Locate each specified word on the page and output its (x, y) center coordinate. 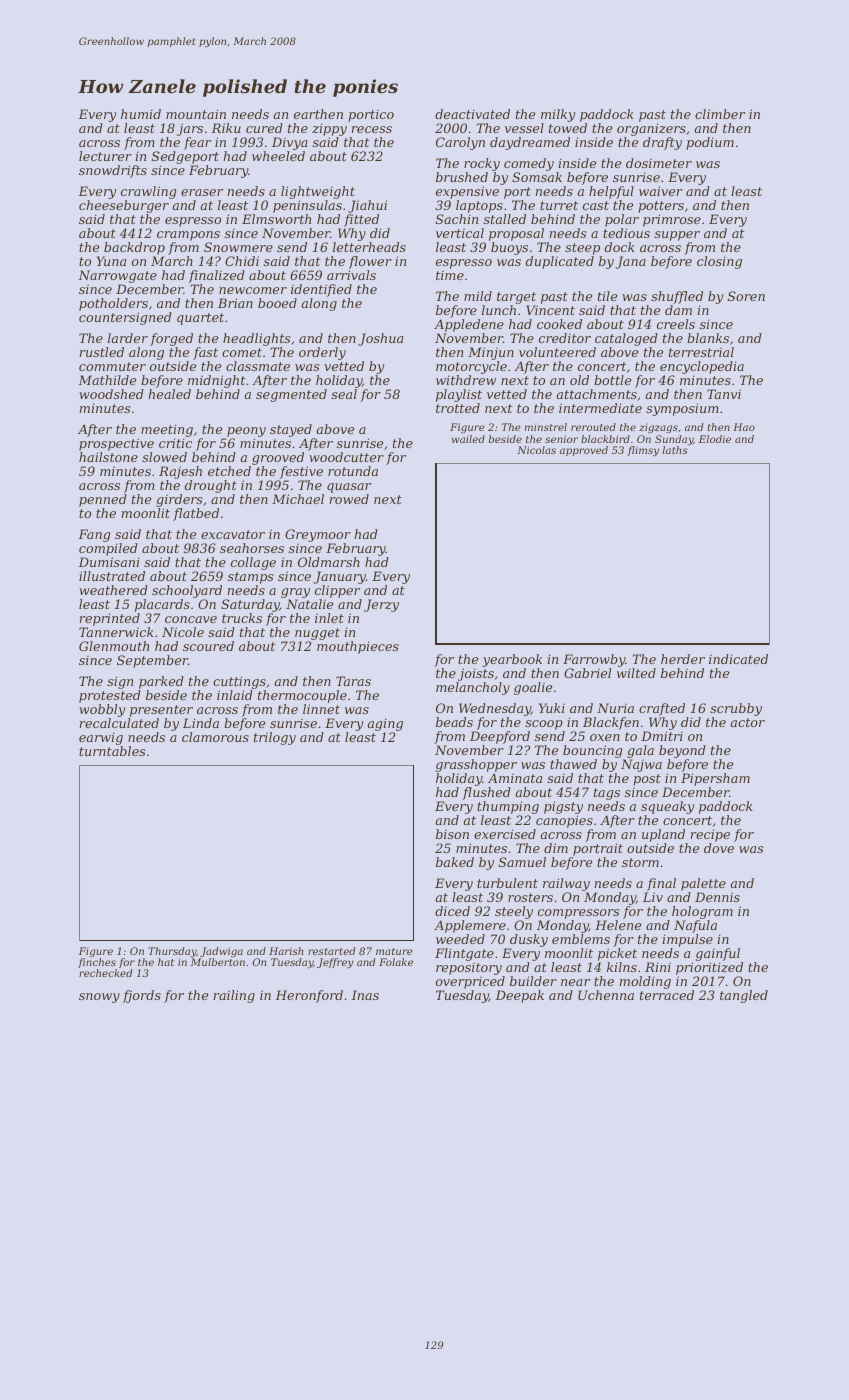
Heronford (309, 996)
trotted (458, 408)
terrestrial (701, 352)
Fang (94, 535)
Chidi (242, 261)
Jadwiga (221, 952)
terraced (667, 995)
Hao (744, 427)
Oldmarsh (329, 562)
